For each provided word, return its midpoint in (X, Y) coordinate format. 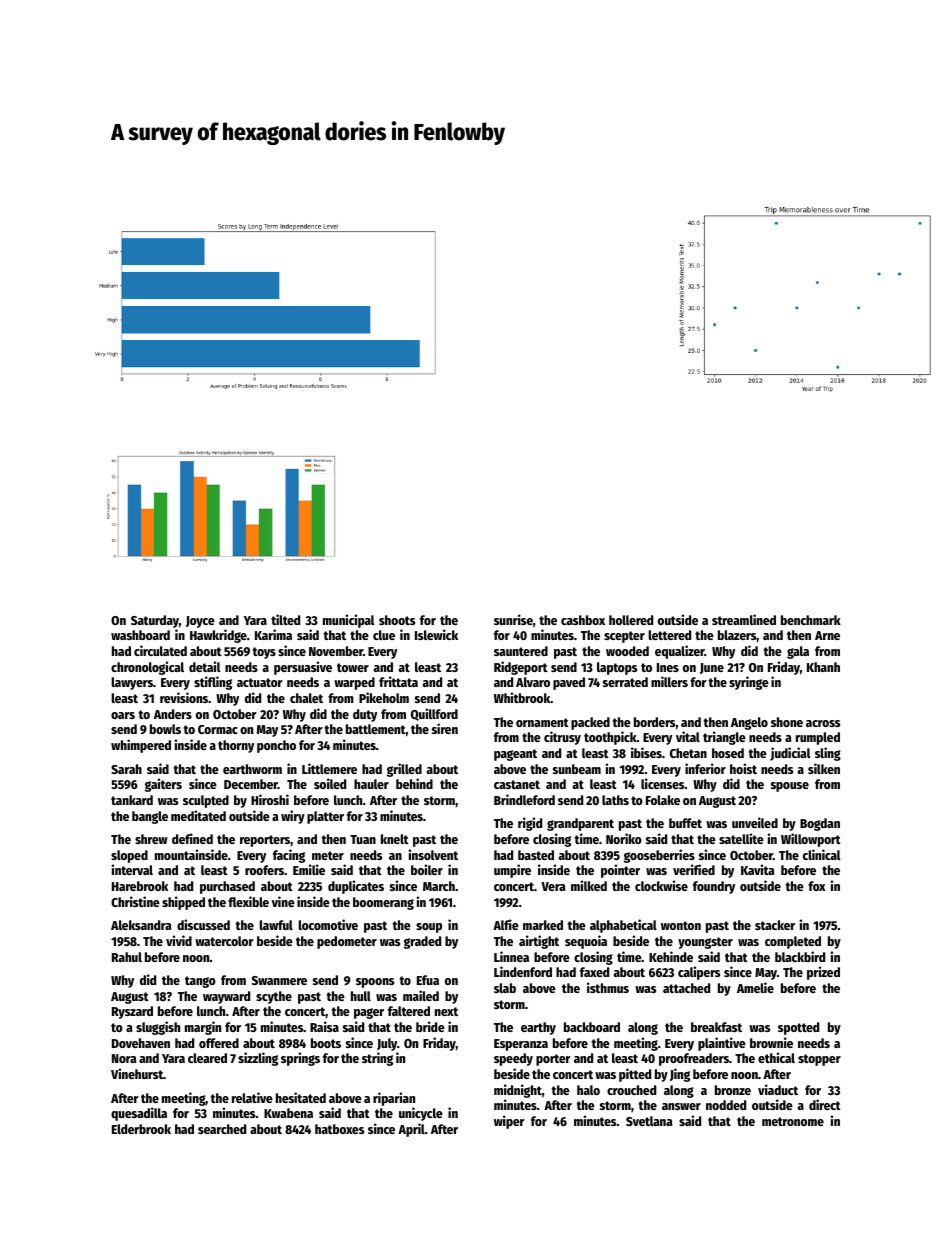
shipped (183, 903)
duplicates (356, 887)
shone (787, 722)
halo (588, 1090)
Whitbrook (522, 697)
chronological (147, 668)
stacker (775, 925)
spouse (790, 787)
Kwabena (288, 1113)
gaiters (163, 785)
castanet (517, 784)
